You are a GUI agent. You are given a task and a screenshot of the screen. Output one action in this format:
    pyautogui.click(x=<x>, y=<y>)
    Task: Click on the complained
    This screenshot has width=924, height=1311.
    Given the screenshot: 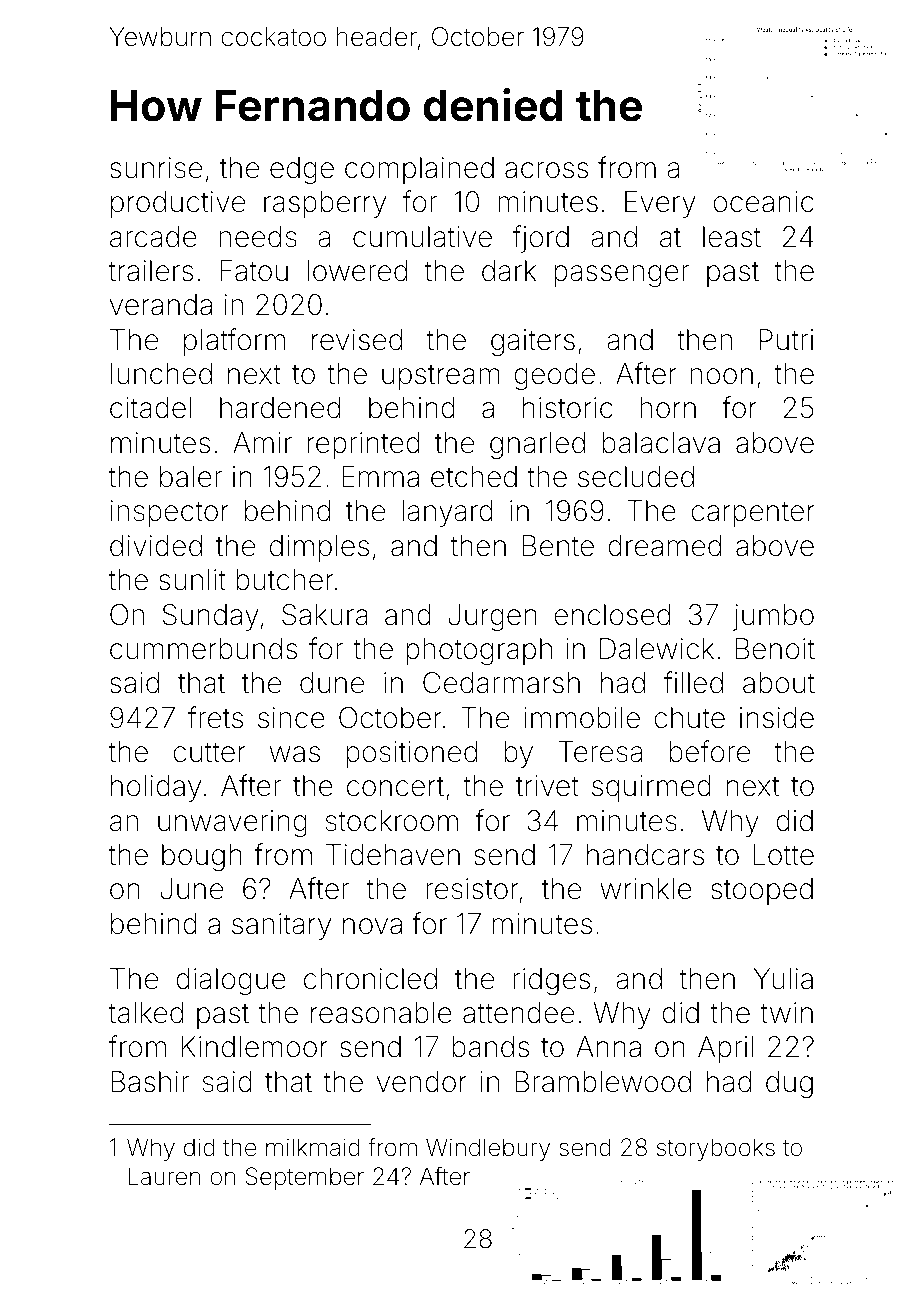 What is the action you would take?
    pyautogui.click(x=419, y=170)
